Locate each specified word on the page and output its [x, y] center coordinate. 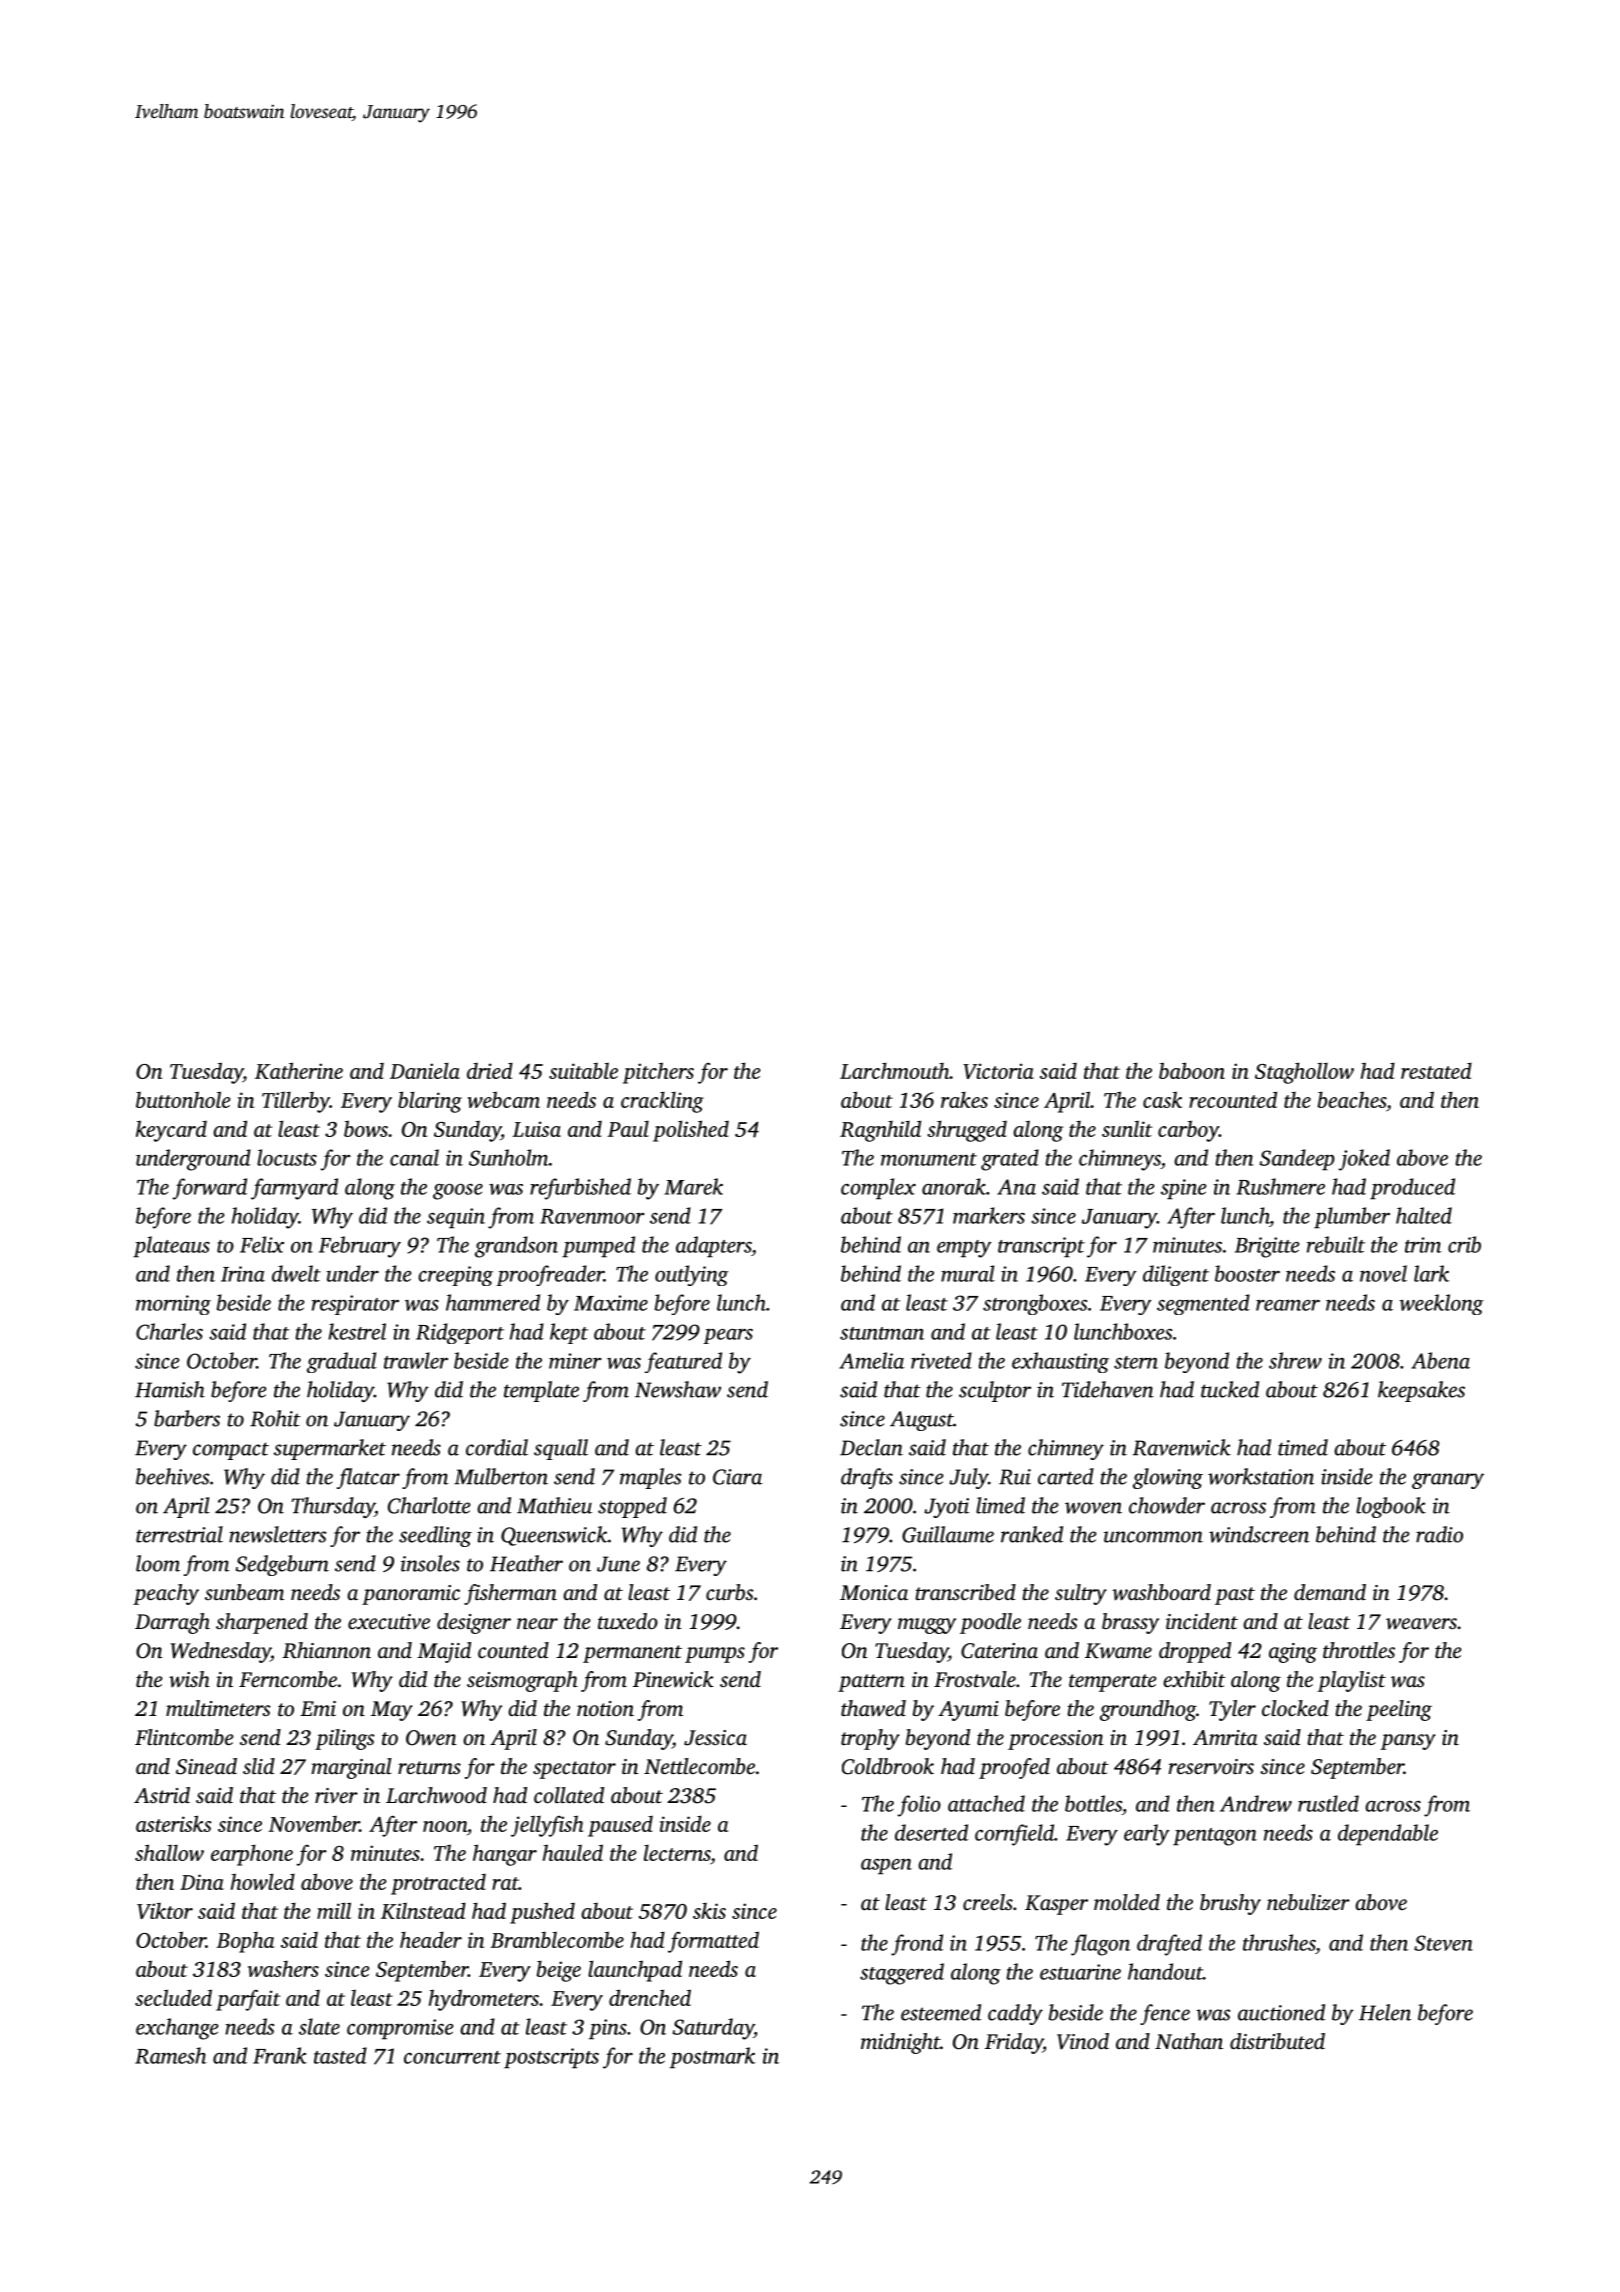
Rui [1015, 1477]
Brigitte [1267, 1247]
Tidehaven [1108, 1389]
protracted [438, 1884]
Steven [1443, 1943]
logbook [1391, 1507]
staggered [902, 1974]
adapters [713, 1247]
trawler [416, 1360]
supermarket [330, 1449]
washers [283, 1969]
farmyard [294, 1189]
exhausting [1060, 1362]
